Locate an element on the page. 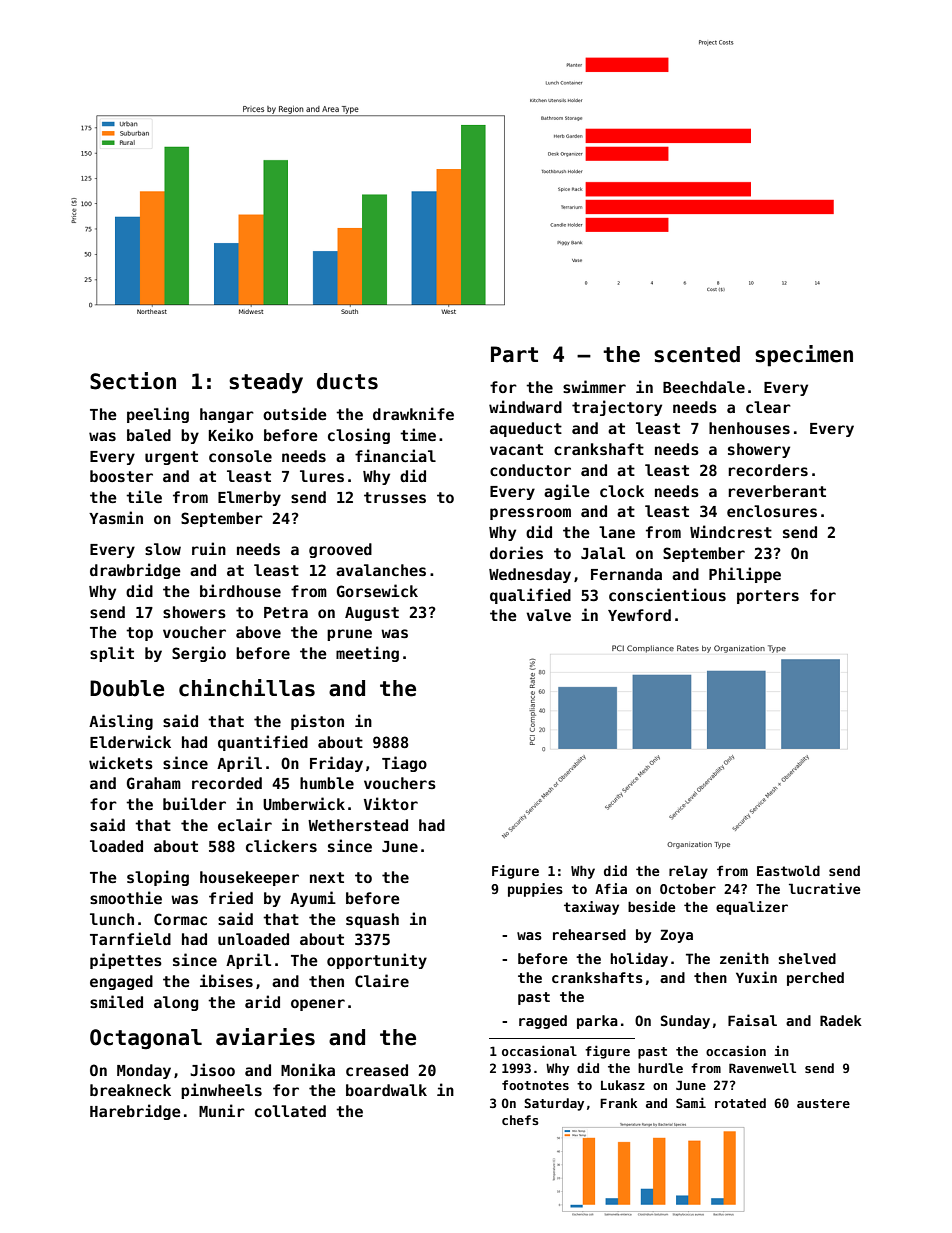  collated is located at coordinates (290, 1111).
